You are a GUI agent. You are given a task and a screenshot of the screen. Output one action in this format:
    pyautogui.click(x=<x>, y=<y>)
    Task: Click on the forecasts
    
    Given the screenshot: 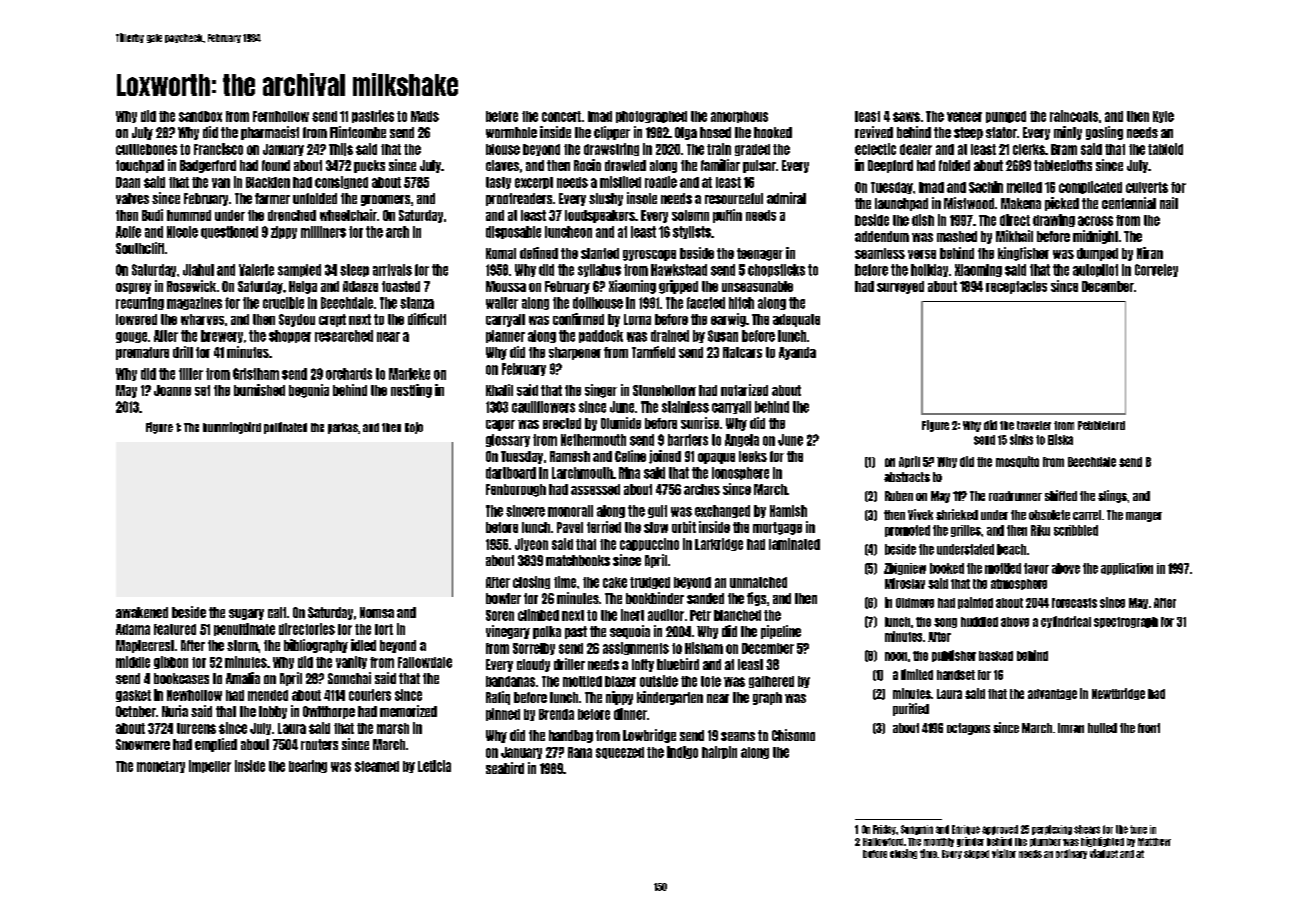 What is the action you would take?
    pyautogui.click(x=1074, y=603)
